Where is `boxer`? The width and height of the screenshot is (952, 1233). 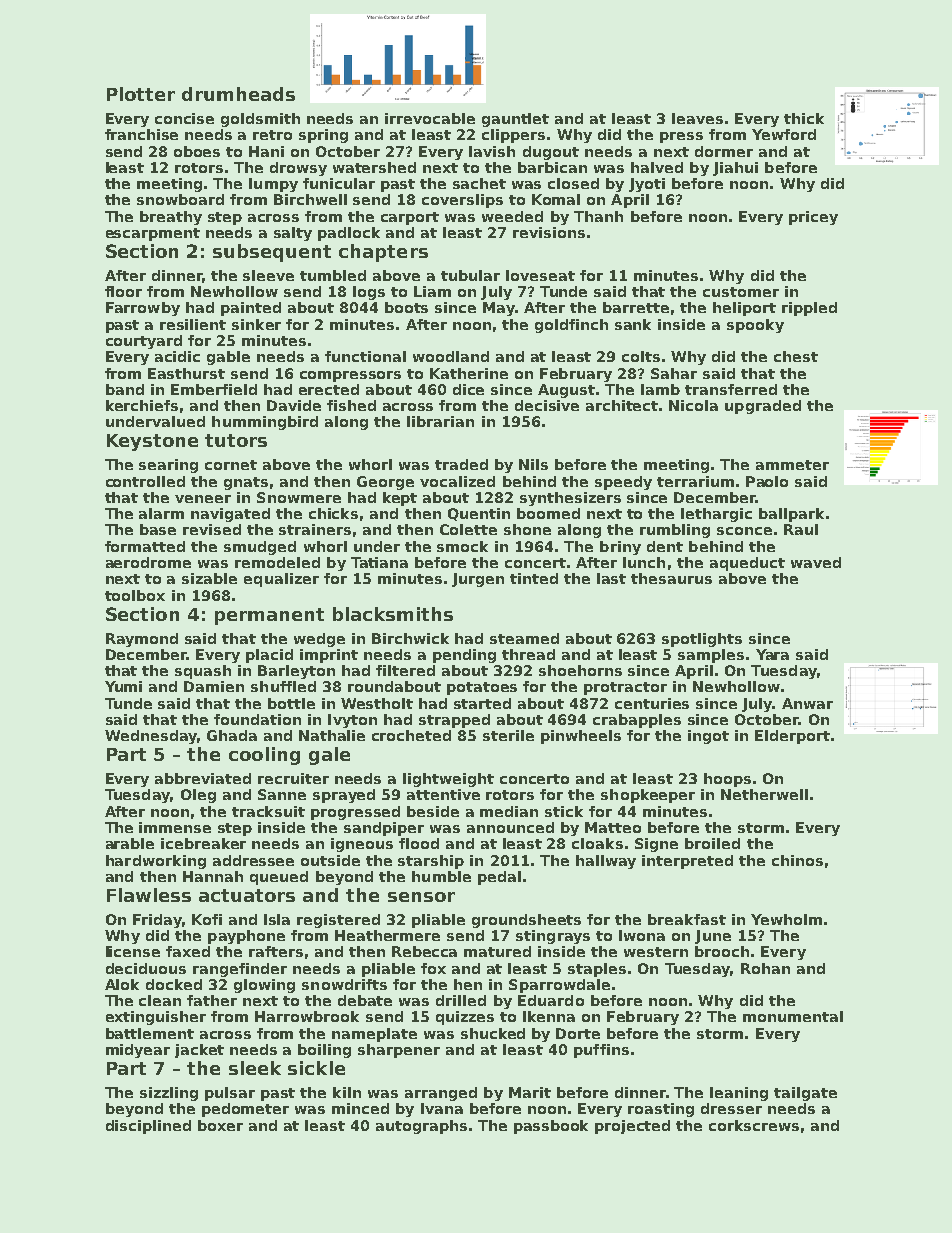 boxer is located at coordinates (220, 1125).
